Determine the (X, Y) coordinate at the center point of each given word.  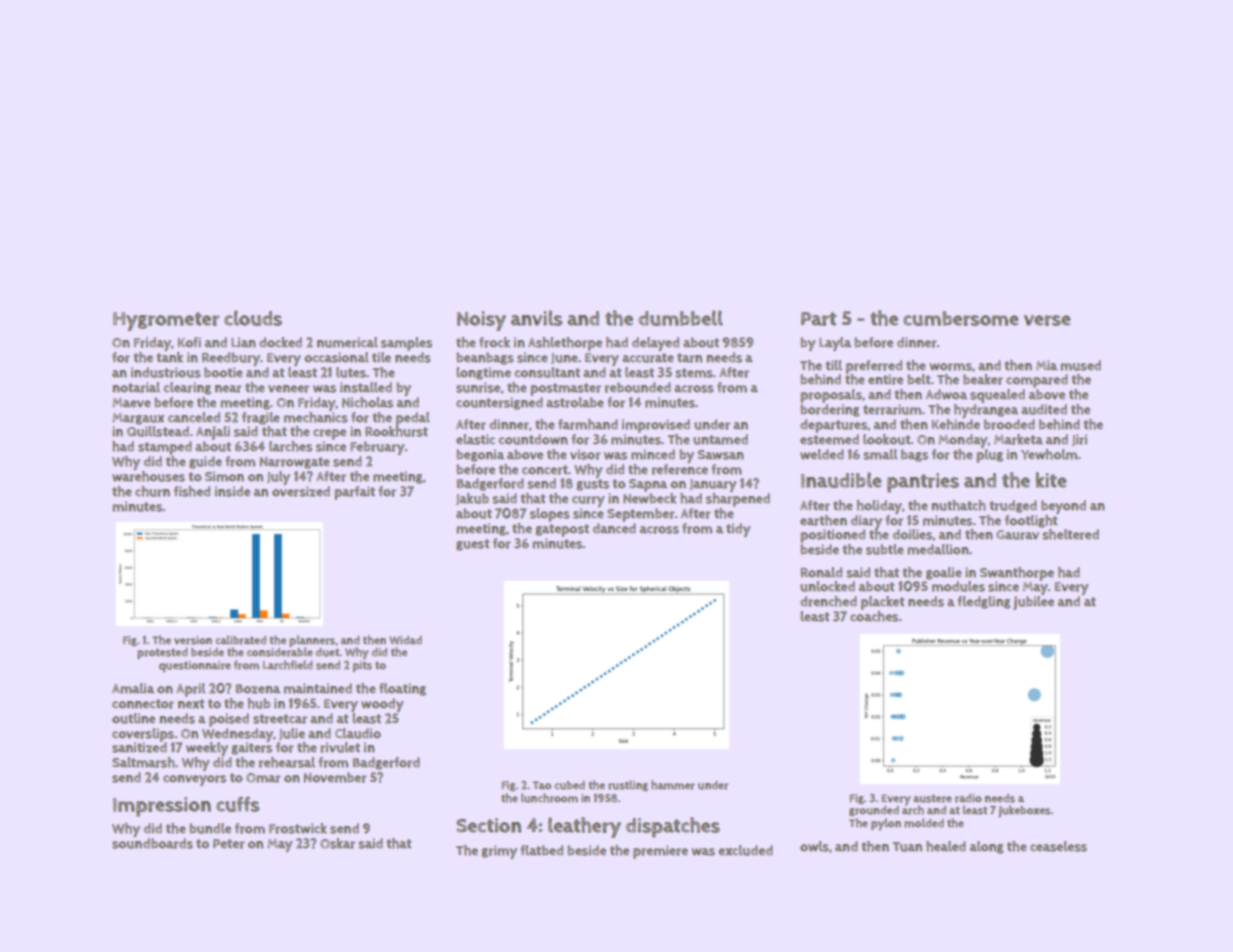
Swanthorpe (1017, 574)
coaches (874, 616)
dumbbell (680, 318)
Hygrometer (166, 321)
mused (1080, 365)
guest (473, 545)
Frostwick (298, 828)
